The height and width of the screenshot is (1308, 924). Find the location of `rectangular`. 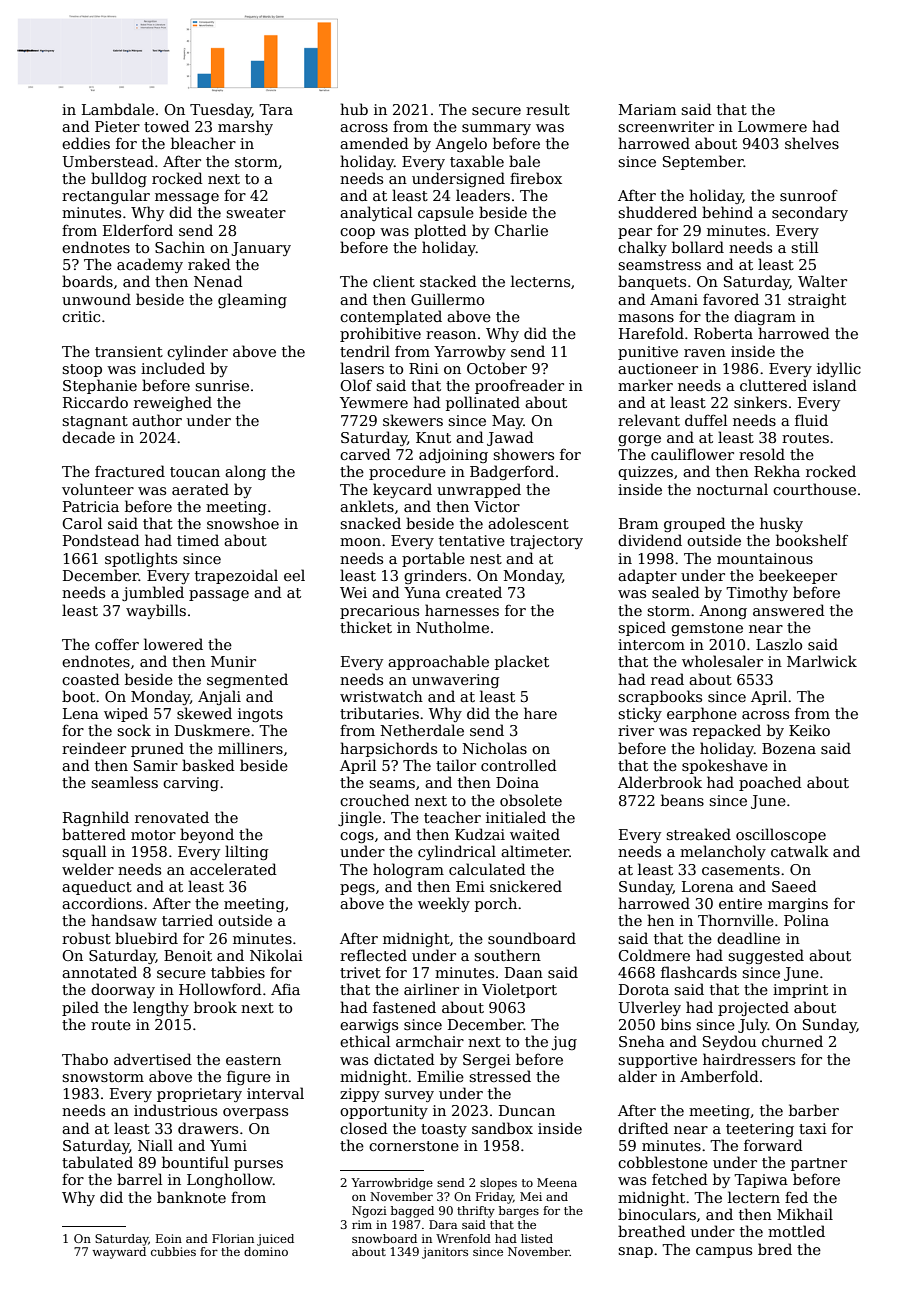

rectangular is located at coordinates (106, 196).
